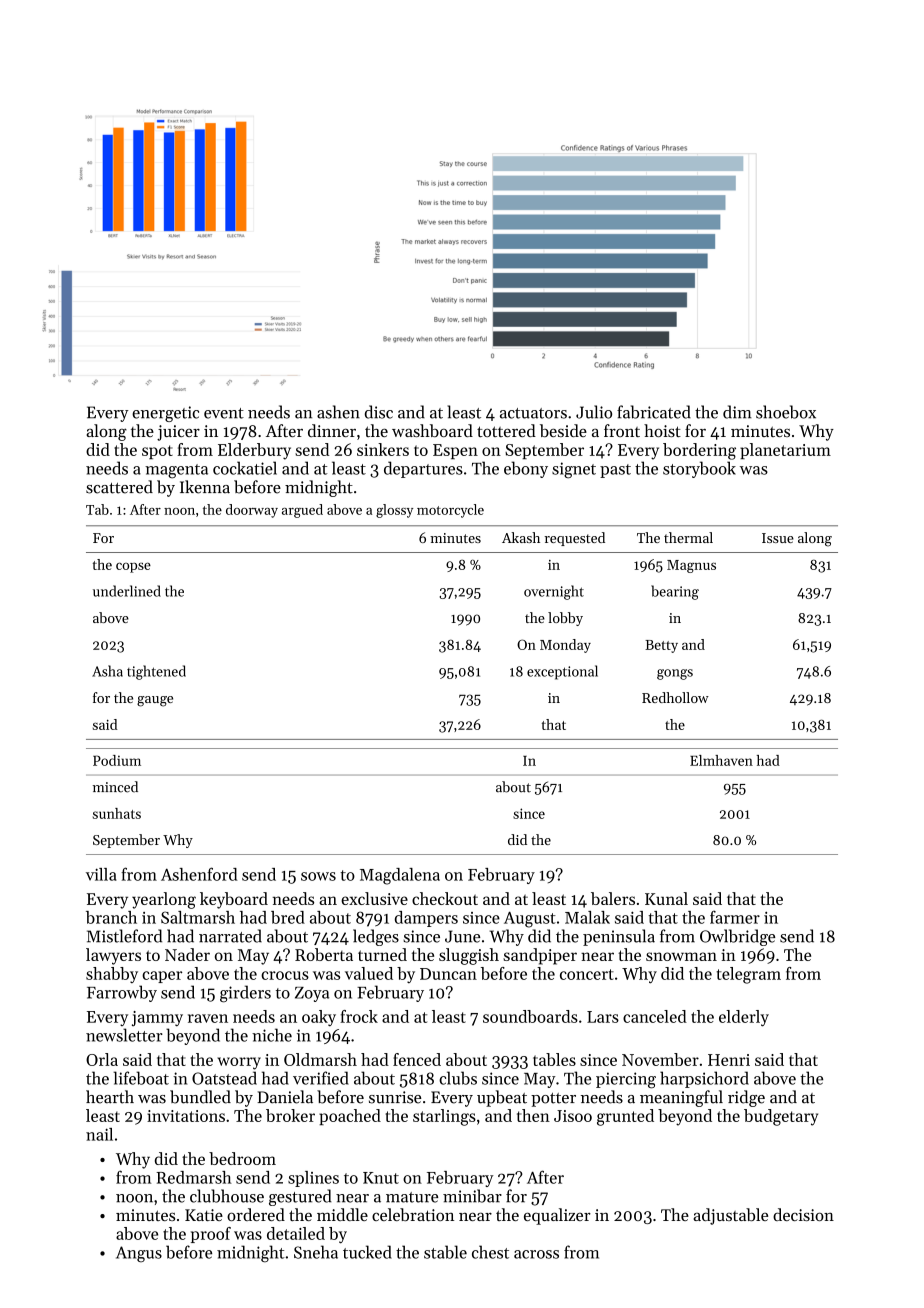  What do you see at coordinates (383, 449) in the image?
I see `sinkers` at bounding box center [383, 449].
